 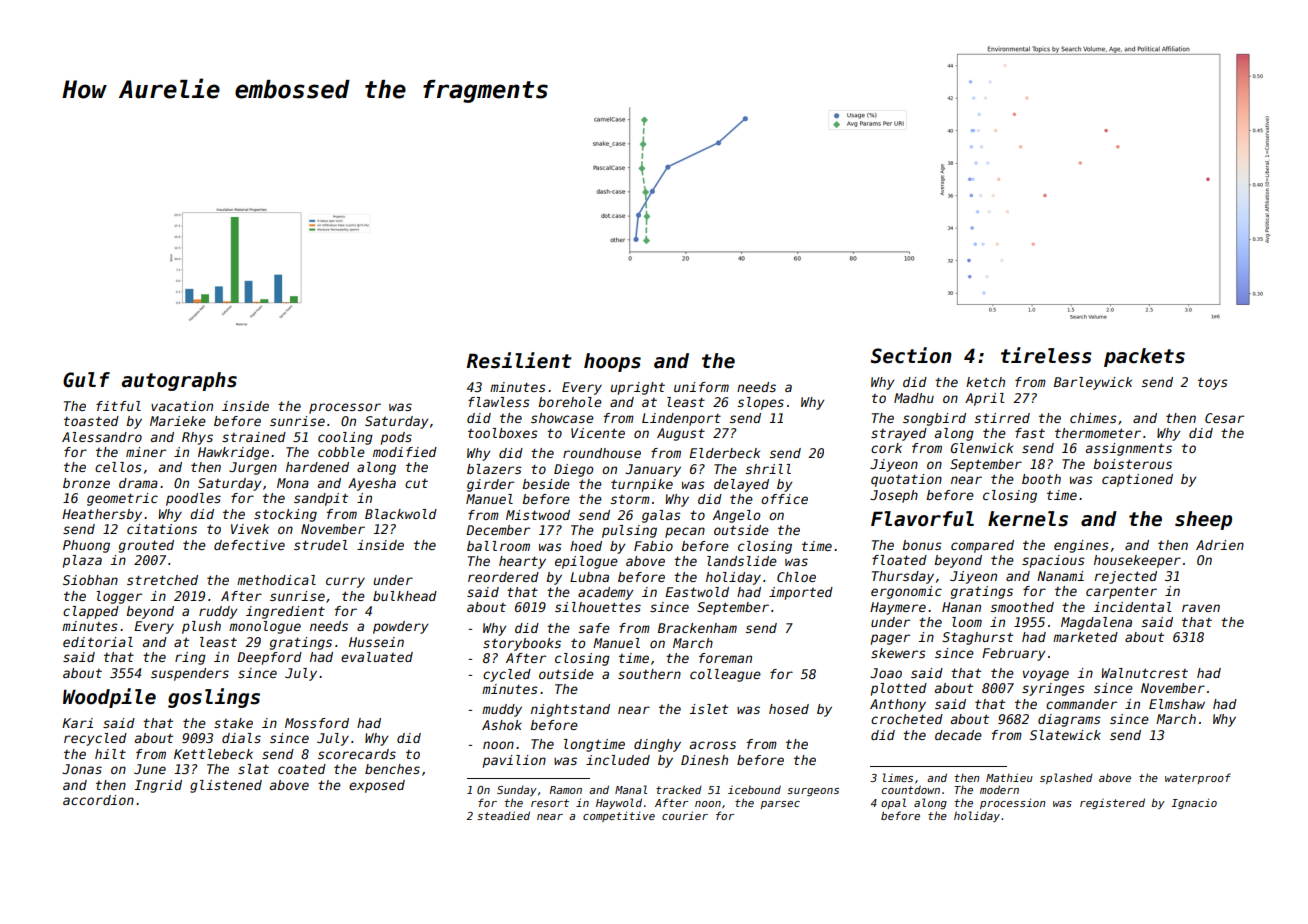 What do you see at coordinates (612, 362) in the screenshot?
I see `hoops` at bounding box center [612, 362].
